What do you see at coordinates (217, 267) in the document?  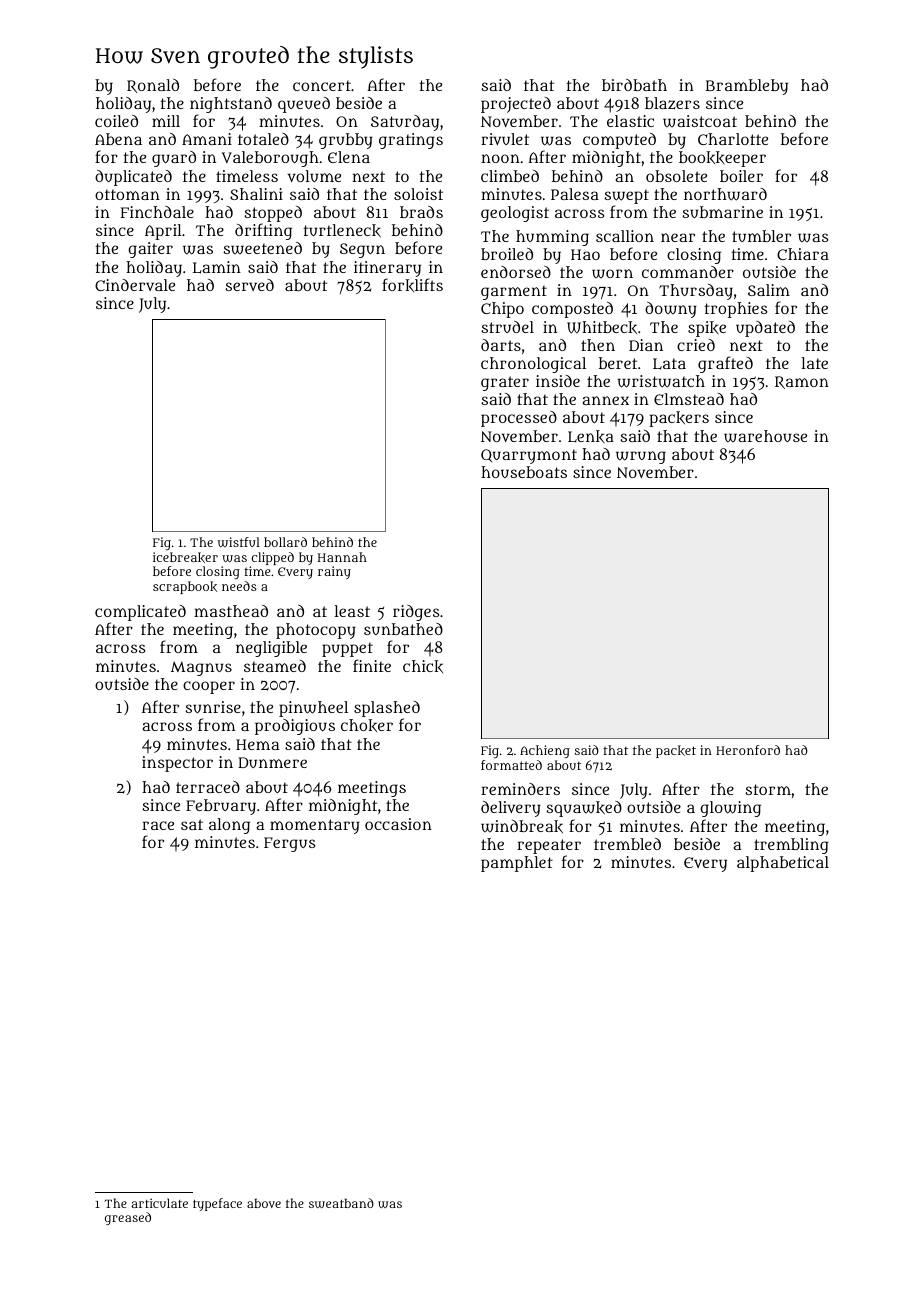 I see `Lamin` at bounding box center [217, 267].
